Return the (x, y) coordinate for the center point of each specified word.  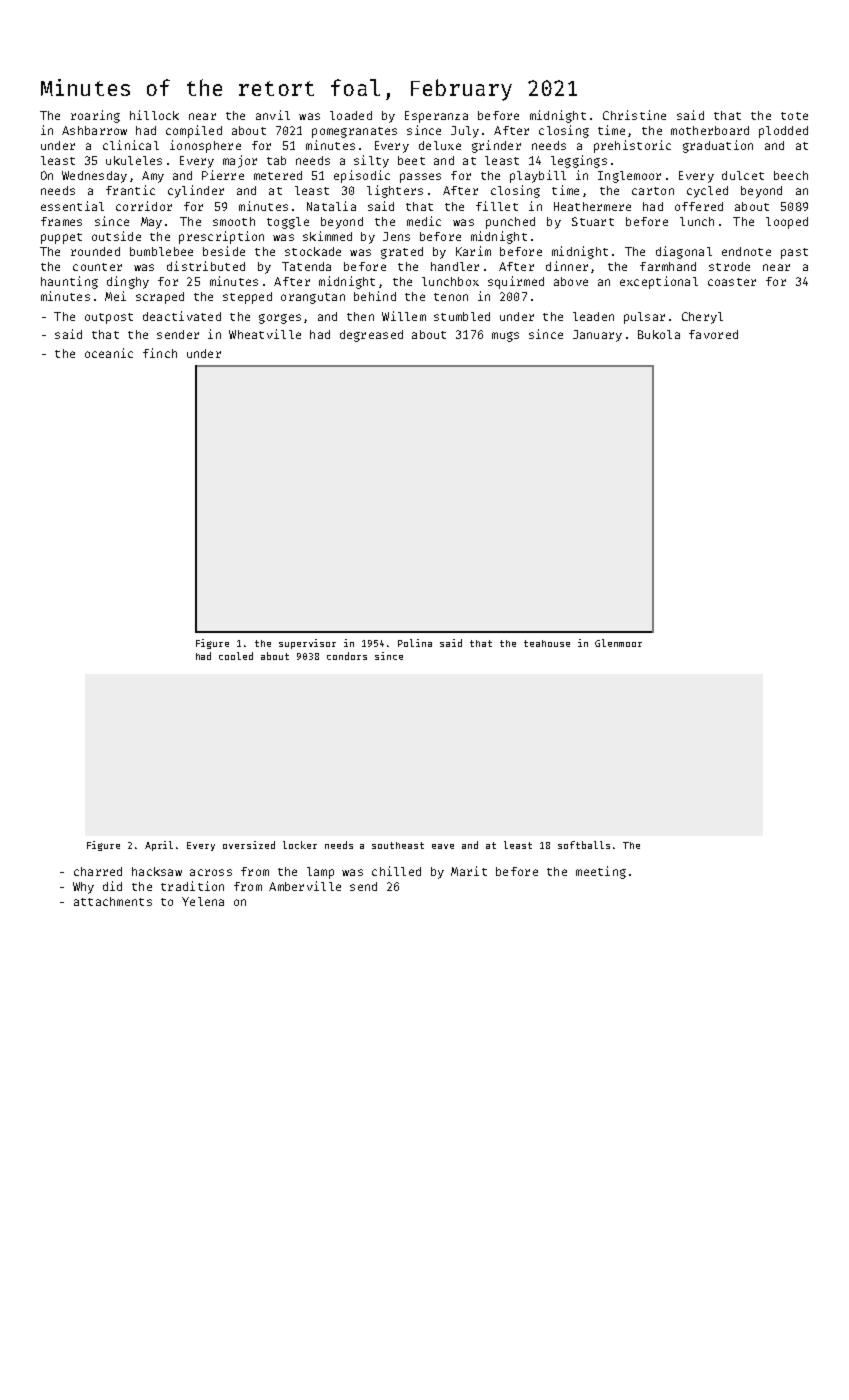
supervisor (307, 644)
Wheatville (265, 334)
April (159, 846)
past (794, 253)
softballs (584, 845)
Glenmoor (618, 643)
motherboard (710, 130)
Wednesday (94, 177)
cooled (236, 656)
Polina (415, 643)
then (360, 316)
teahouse (547, 643)
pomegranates (354, 132)
